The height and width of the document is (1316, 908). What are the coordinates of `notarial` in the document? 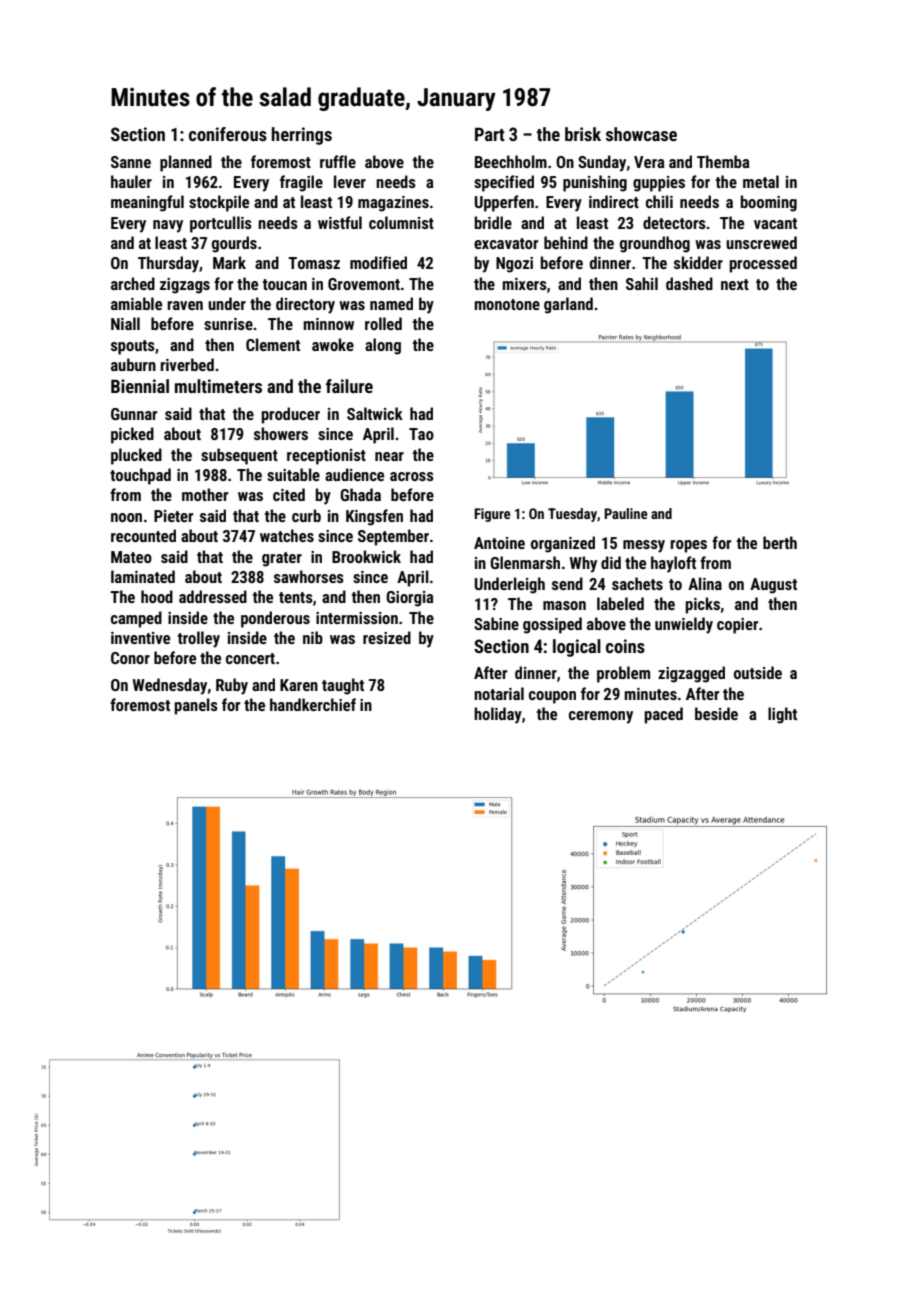 It's located at (499, 693).
